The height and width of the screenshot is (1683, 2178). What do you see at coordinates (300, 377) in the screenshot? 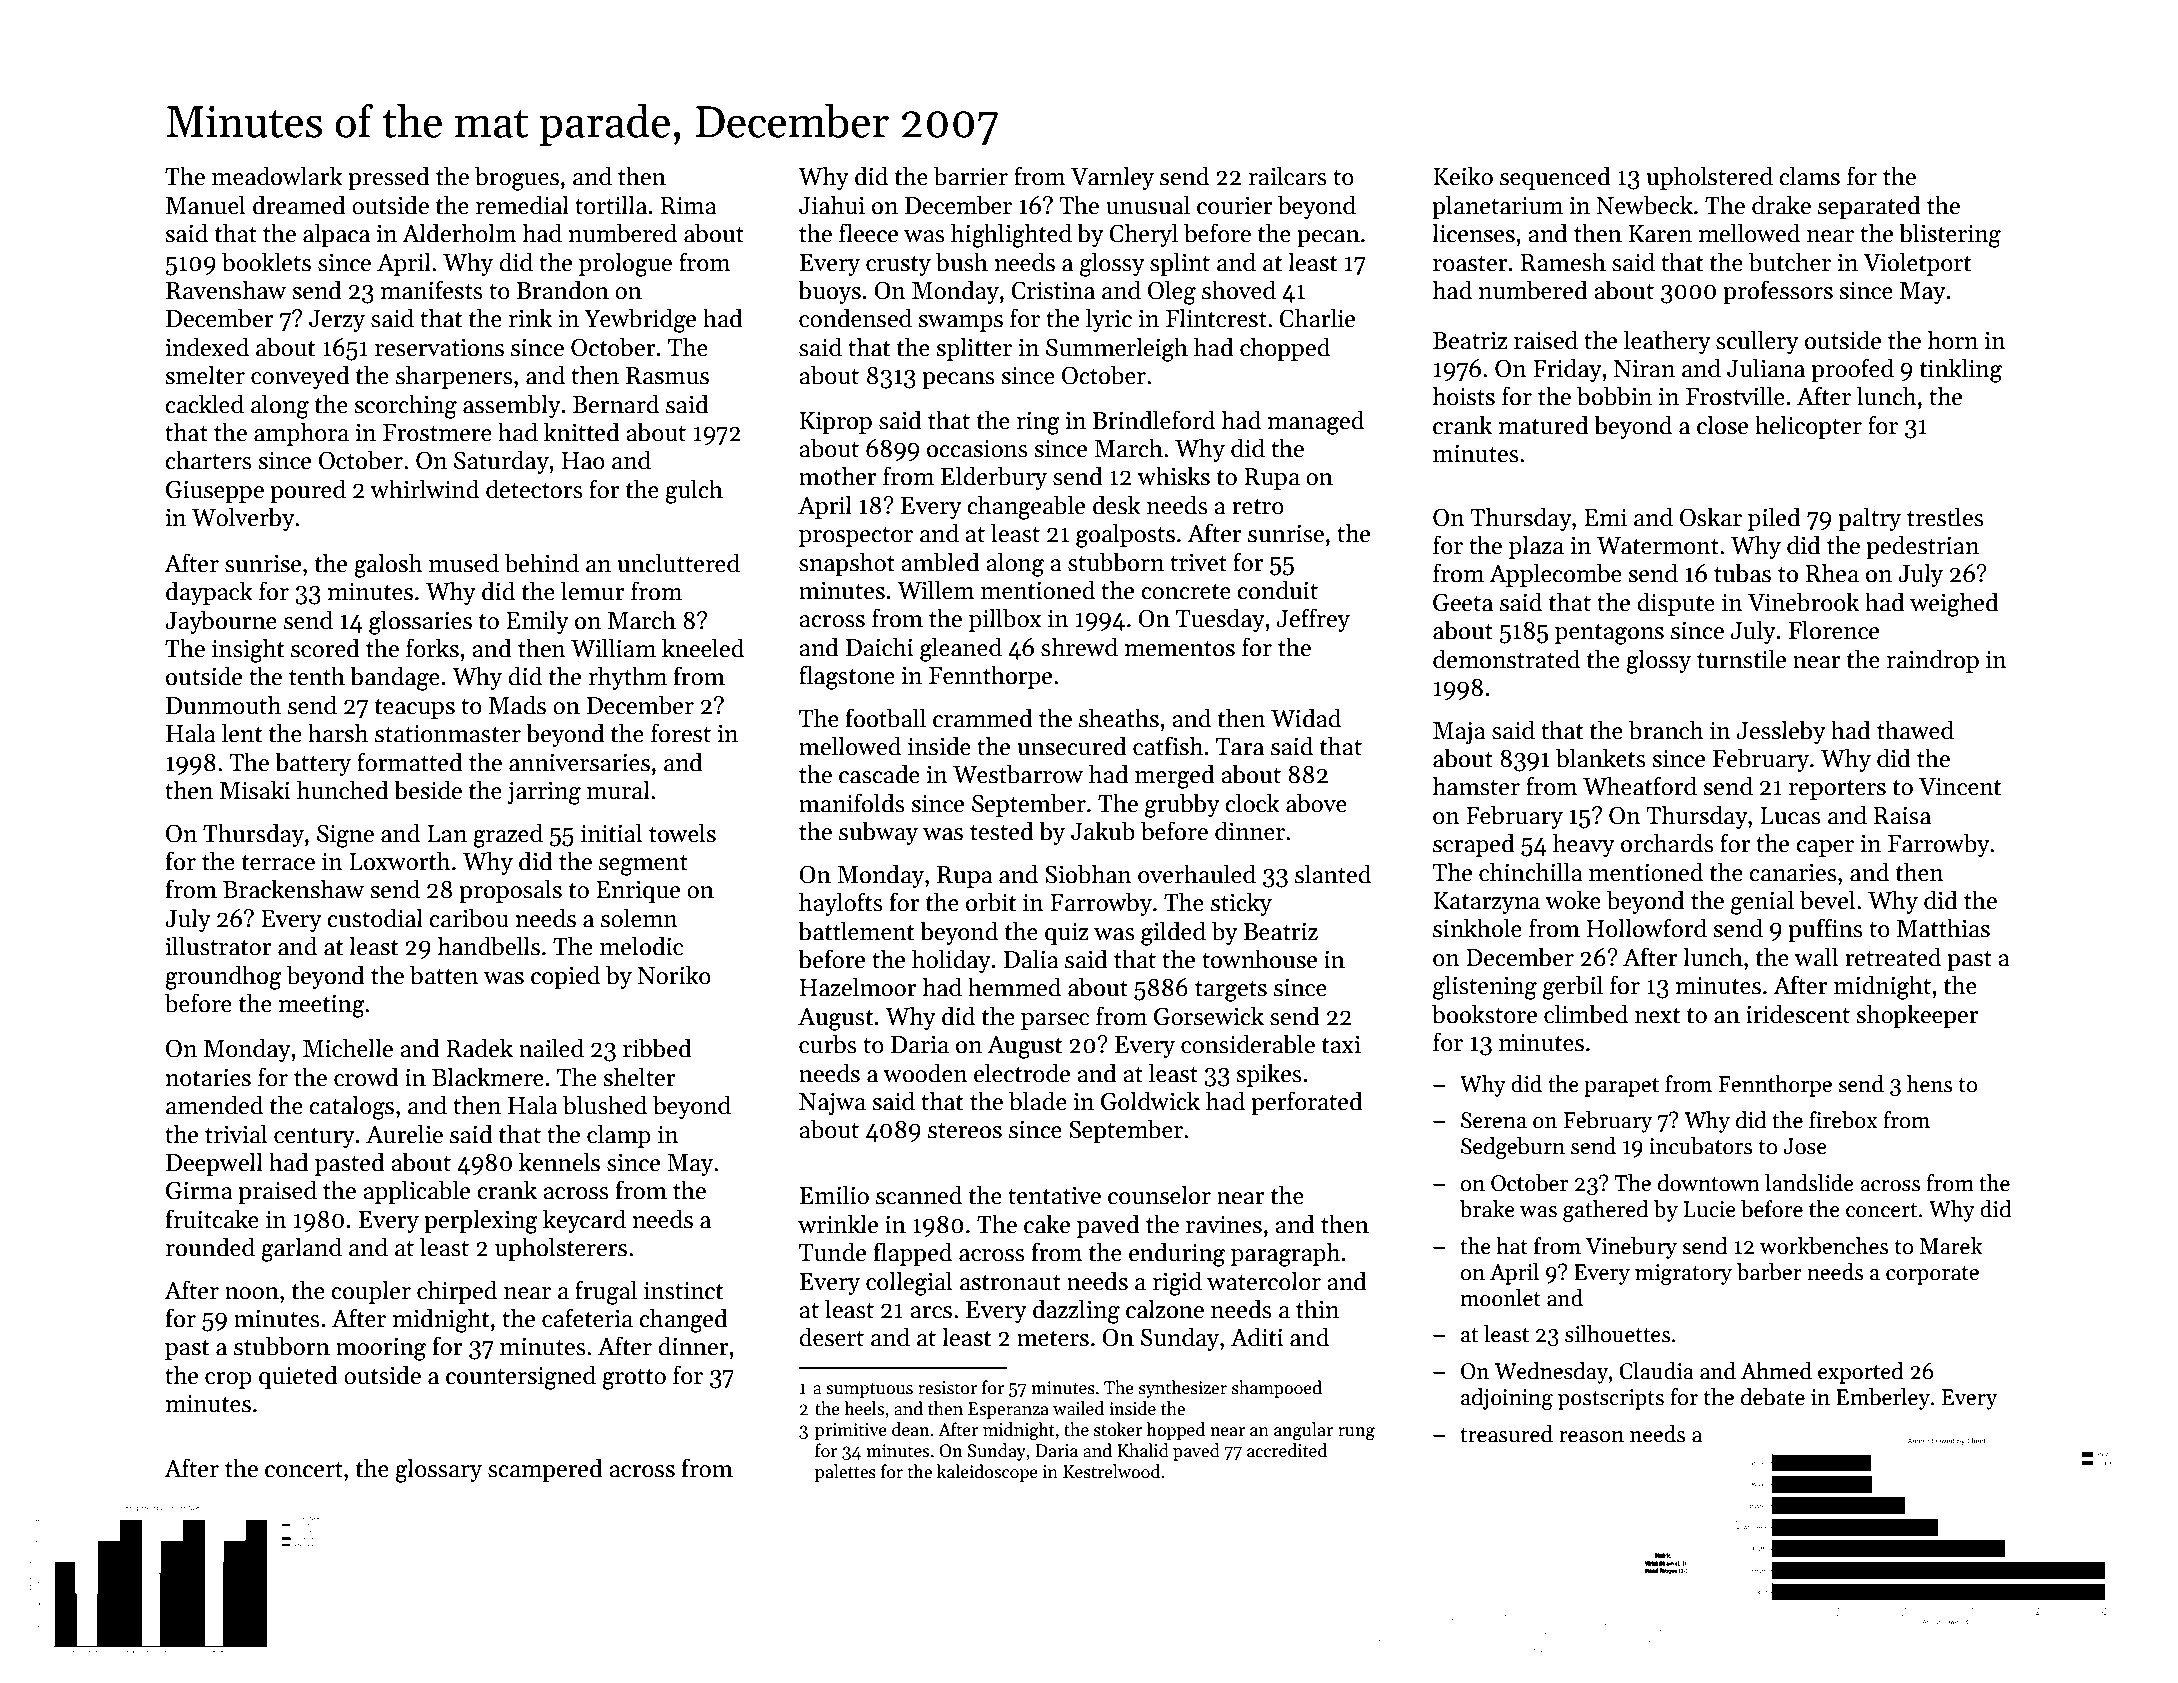
I see `conveyed` at bounding box center [300, 377].
